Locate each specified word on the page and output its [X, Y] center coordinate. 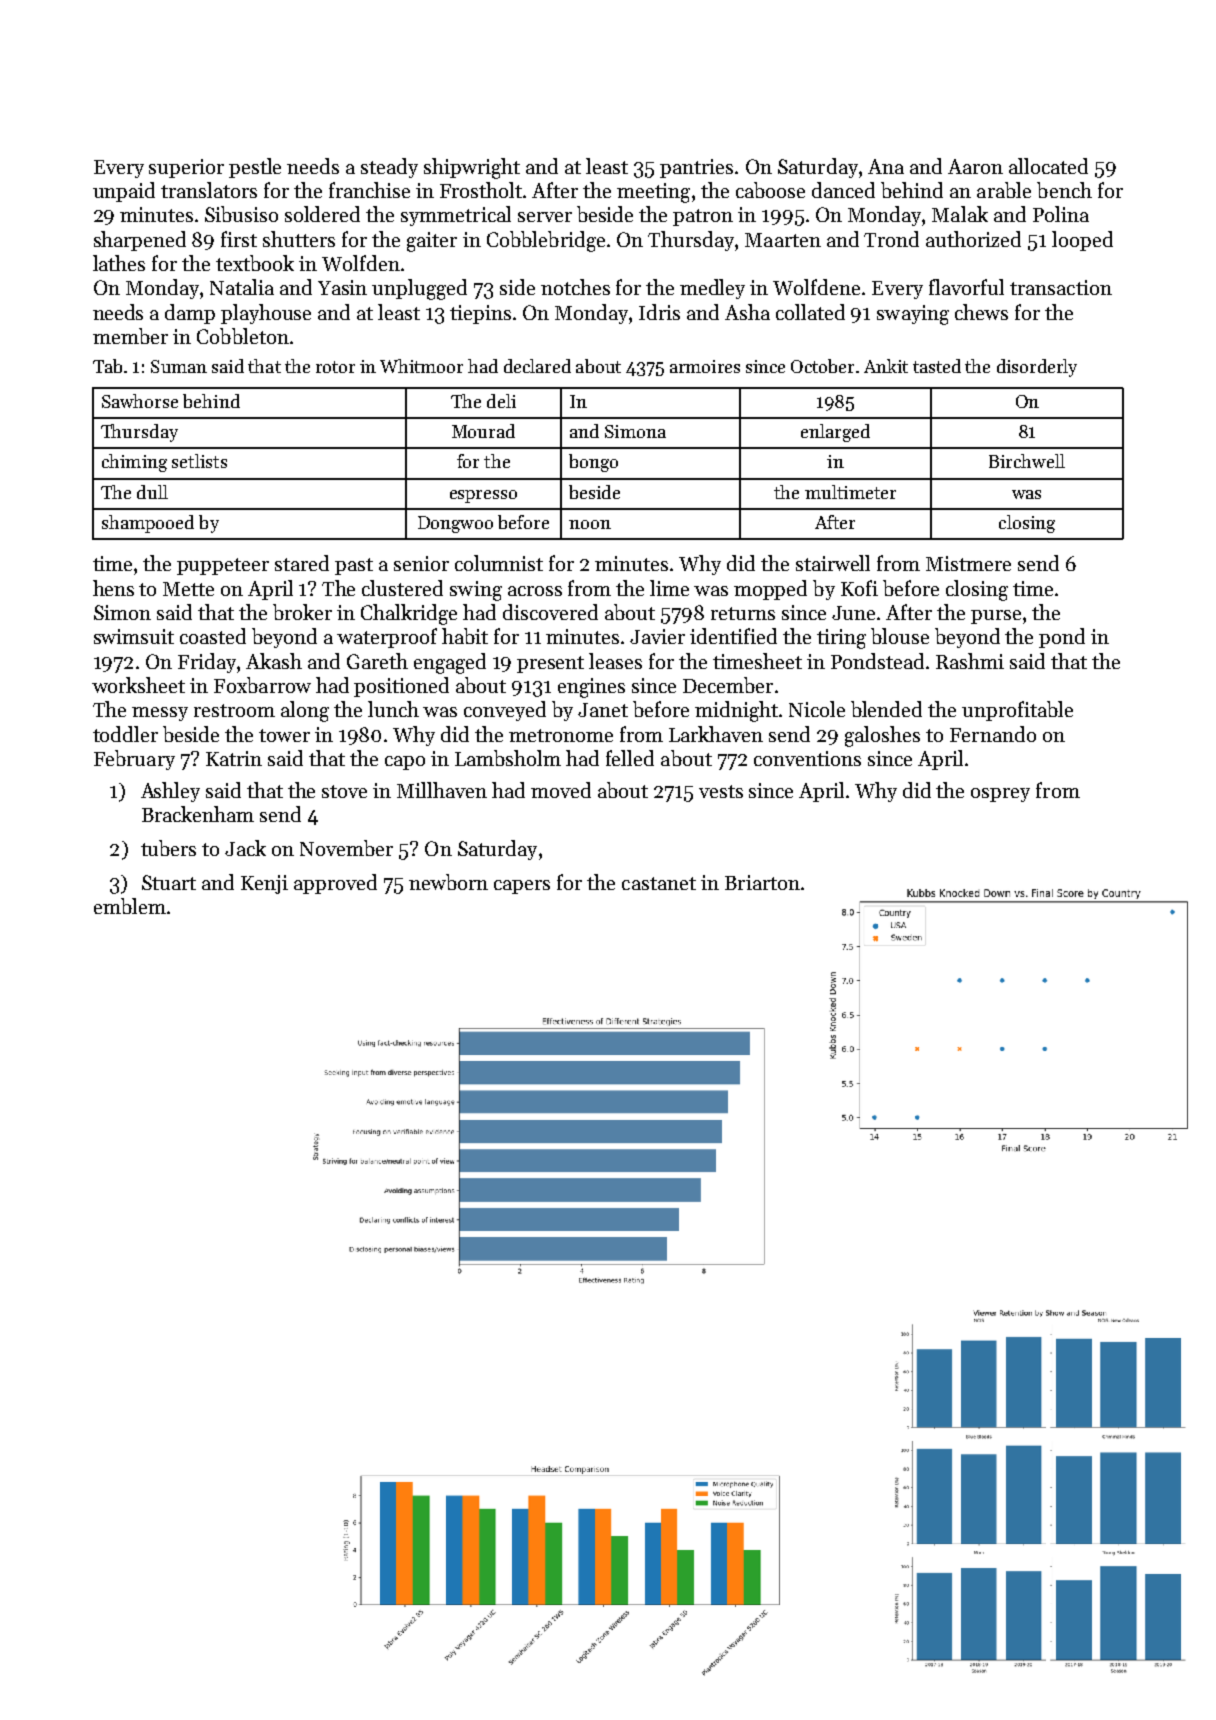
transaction [1061, 287]
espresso [483, 496]
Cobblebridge [546, 241]
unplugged [419, 289]
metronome [561, 735]
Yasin [342, 287]
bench [1064, 190]
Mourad [483, 431]
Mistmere [968, 563]
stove [344, 791]
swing [476, 591]
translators [209, 190]
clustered [402, 588]
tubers [168, 848]
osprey [1000, 795]
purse [996, 617]
